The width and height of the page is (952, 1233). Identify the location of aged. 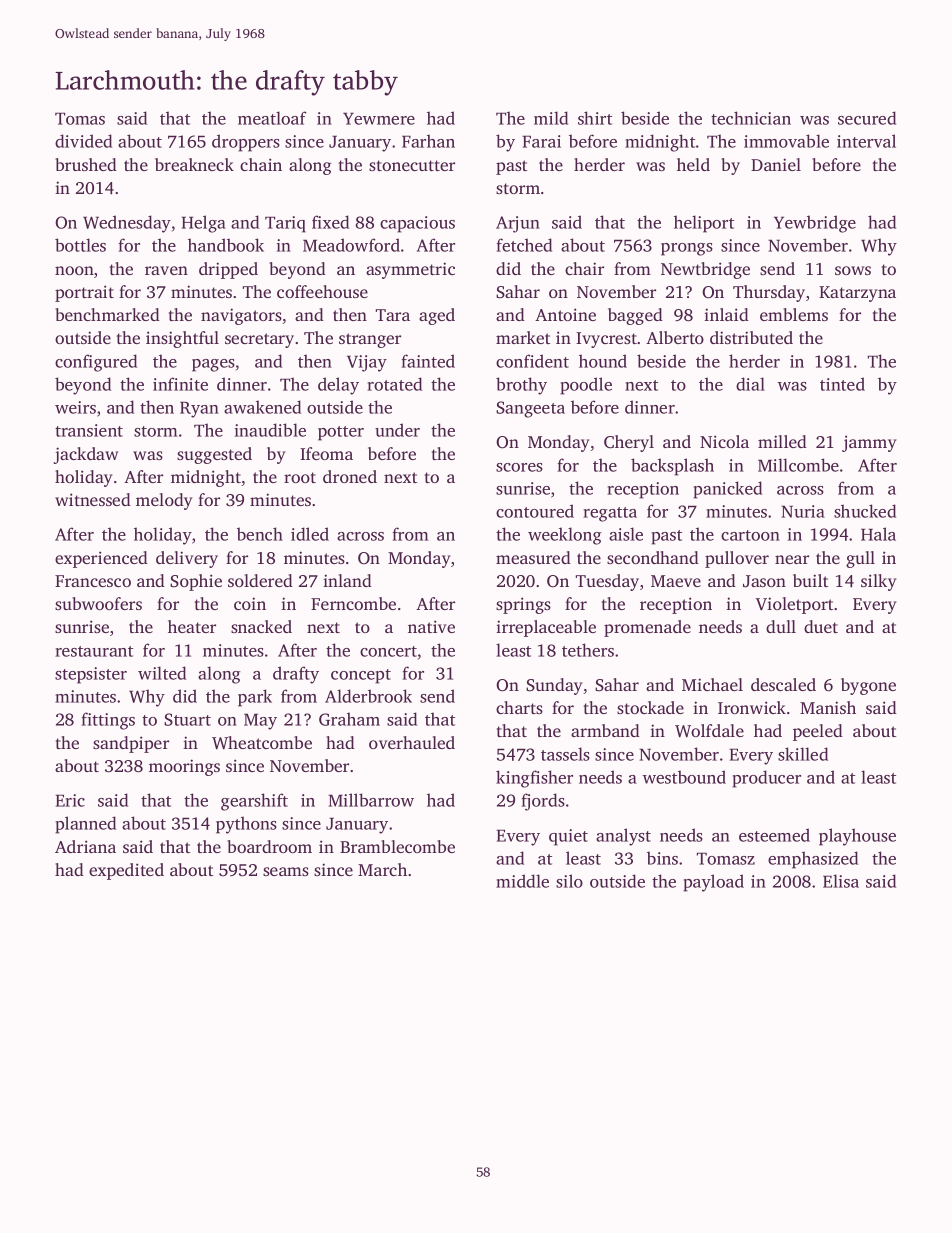
(437, 316).
